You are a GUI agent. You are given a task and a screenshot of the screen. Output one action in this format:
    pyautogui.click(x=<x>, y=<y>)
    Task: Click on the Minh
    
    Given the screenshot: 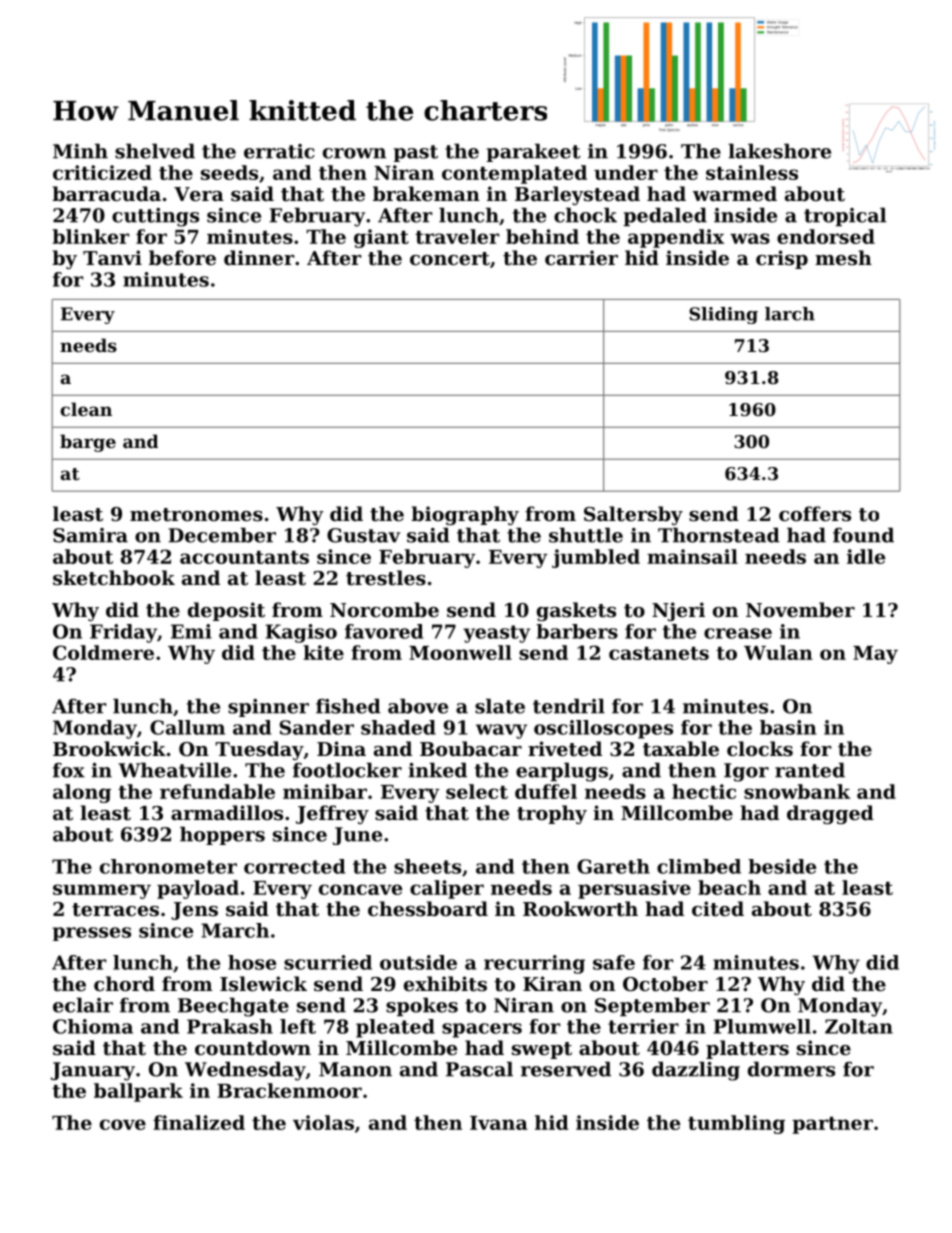 What is the action you would take?
    pyautogui.click(x=80, y=151)
